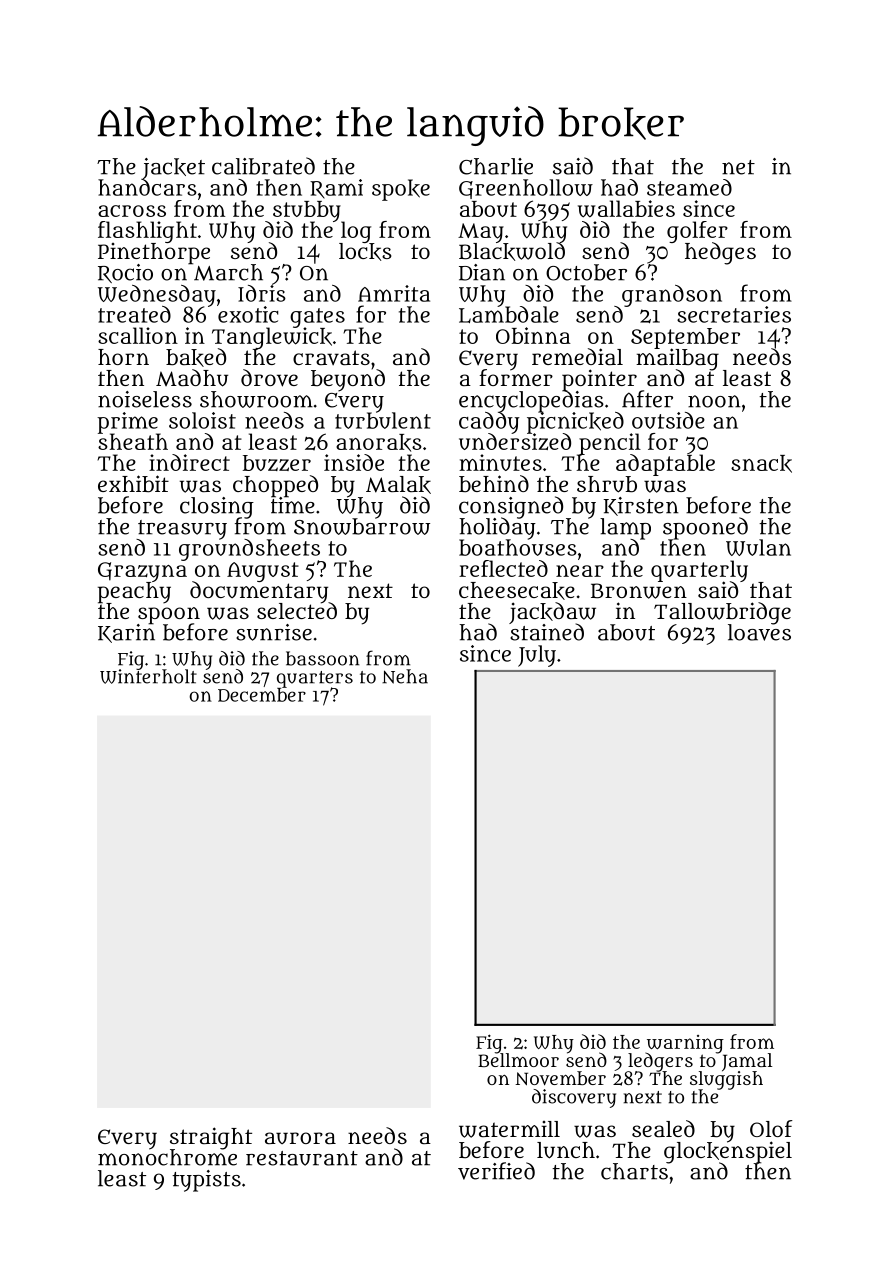 This screenshot has height=1262, width=889. What do you see at coordinates (516, 378) in the screenshot?
I see `former` at bounding box center [516, 378].
